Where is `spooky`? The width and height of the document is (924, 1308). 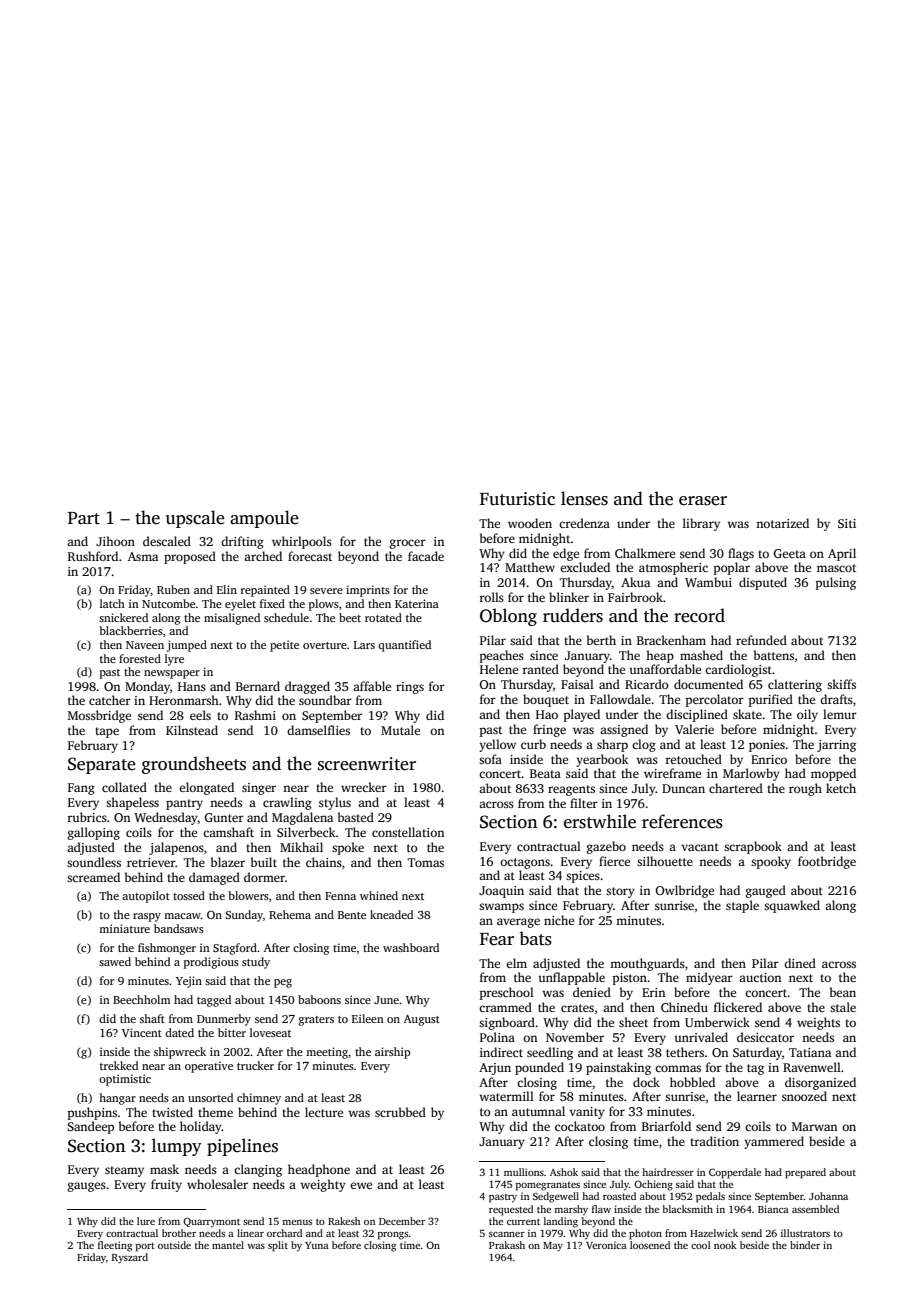 spooky is located at coordinates (771, 862).
